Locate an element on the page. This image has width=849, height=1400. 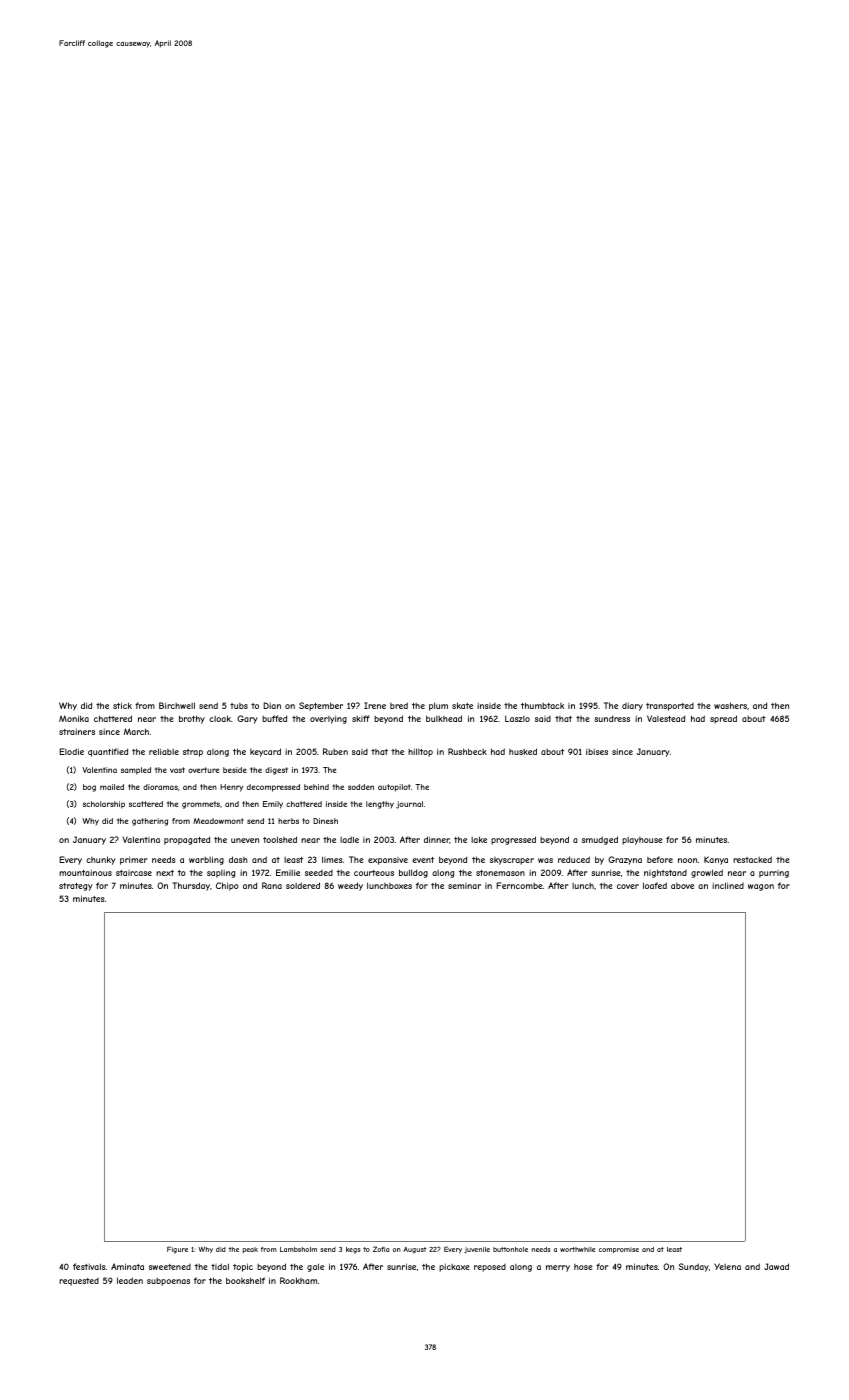
scholarship is located at coordinates (104, 805).
